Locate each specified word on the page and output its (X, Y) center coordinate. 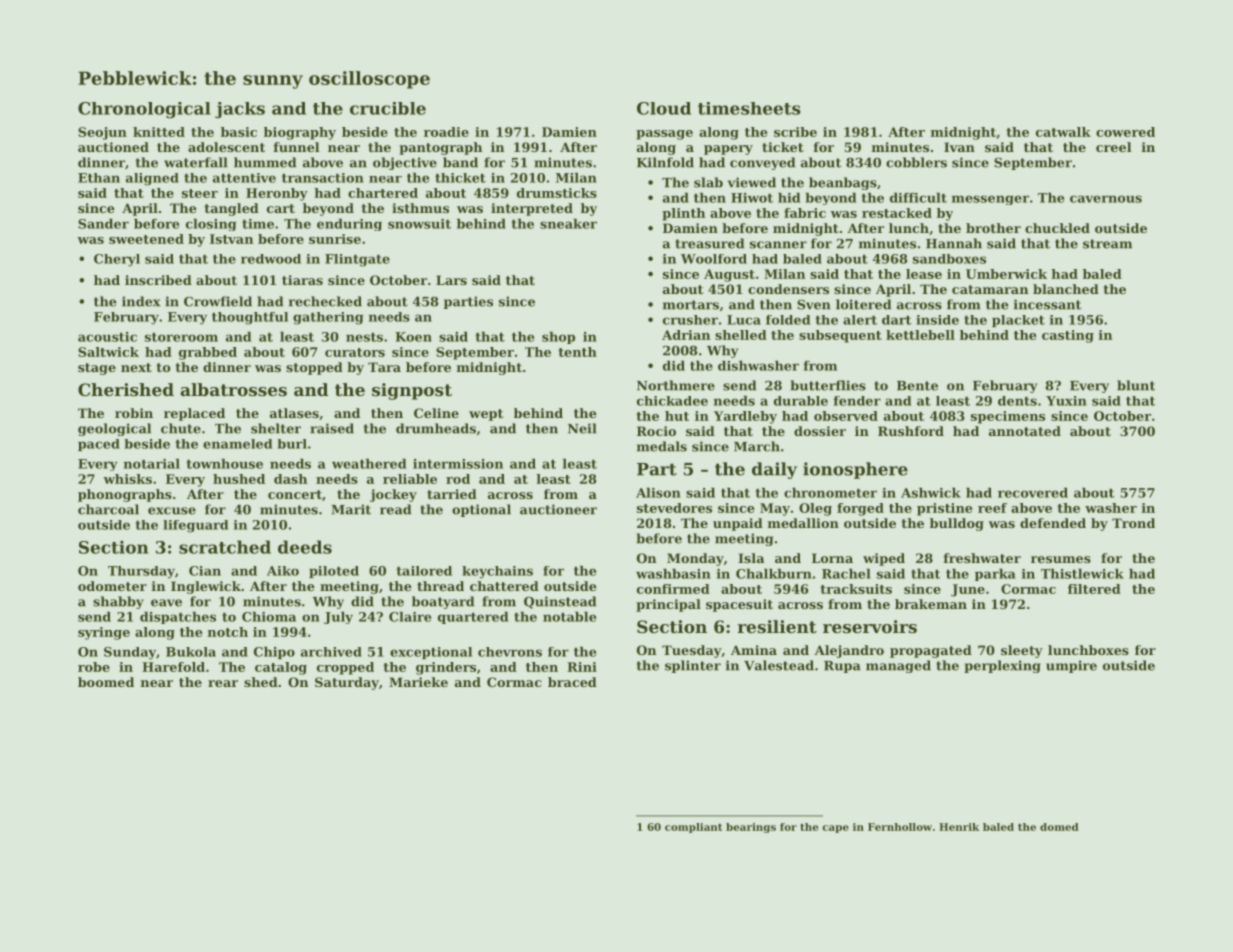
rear (223, 683)
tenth (577, 352)
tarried (452, 494)
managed (898, 666)
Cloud (664, 108)
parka (995, 574)
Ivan (959, 147)
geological (114, 429)
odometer (112, 586)
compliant (693, 828)
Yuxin (1066, 401)
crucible (388, 108)
